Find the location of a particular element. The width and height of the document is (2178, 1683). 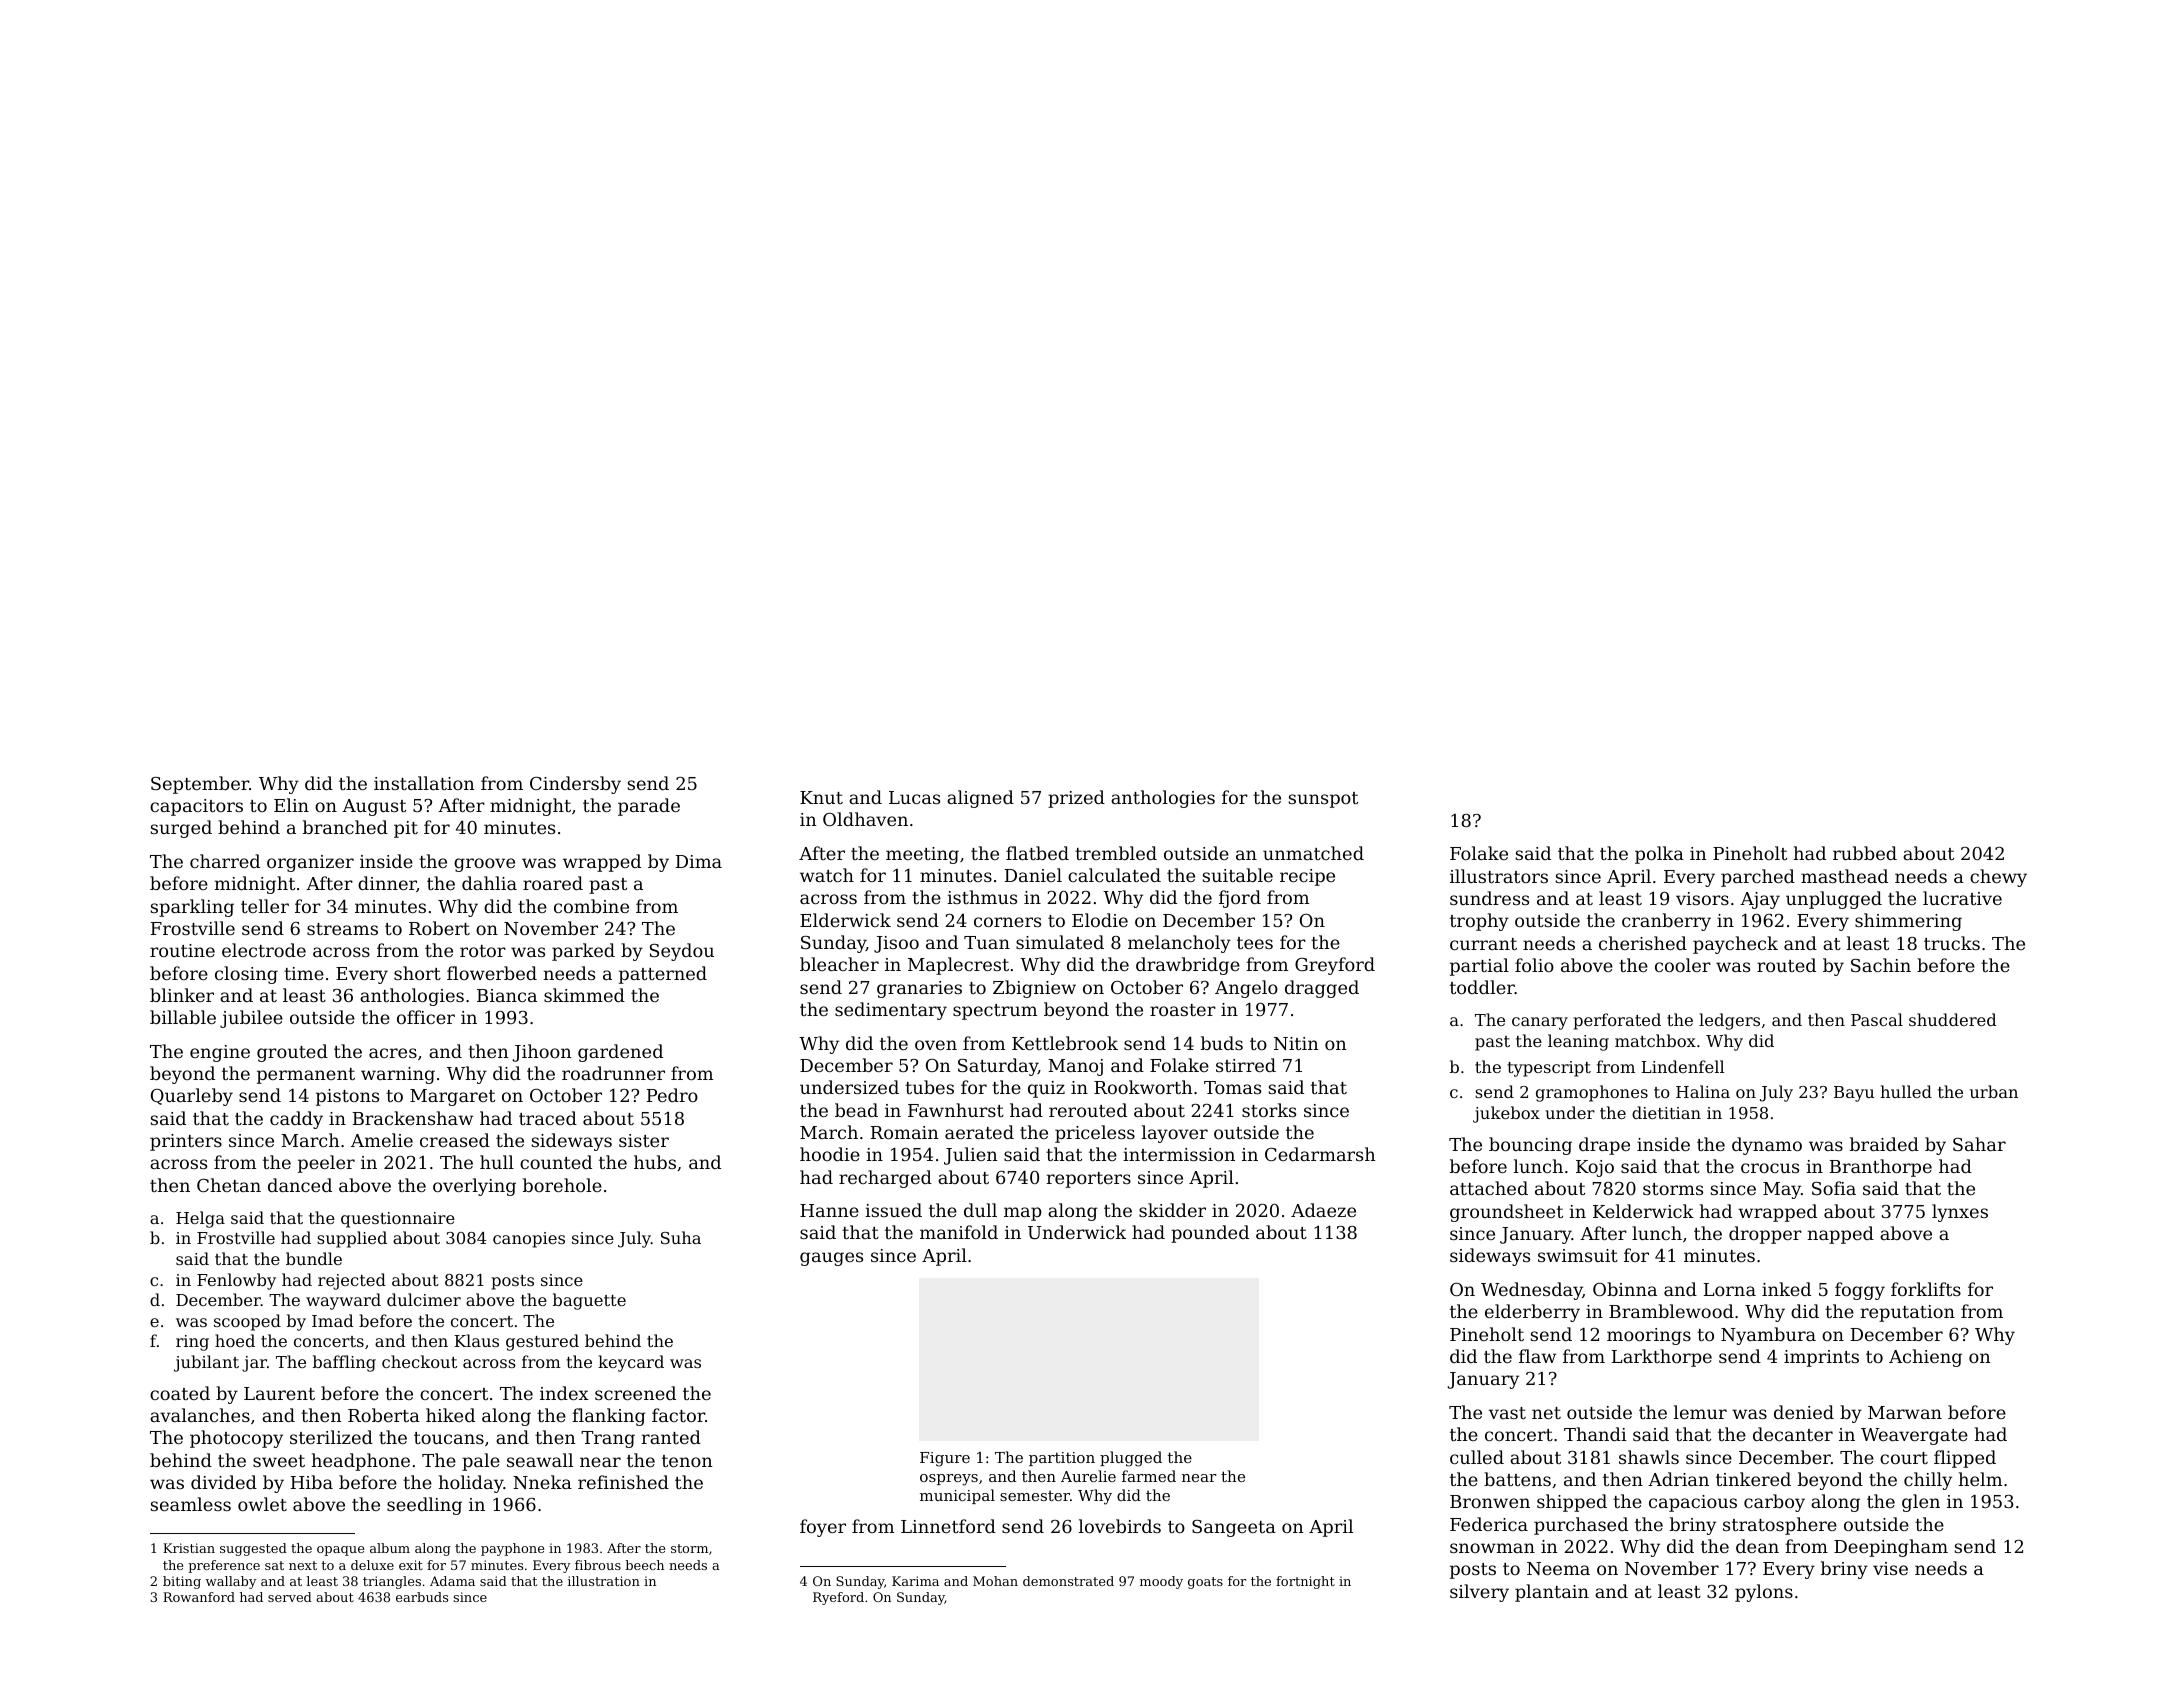

owlet is located at coordinates (262, 1504).
